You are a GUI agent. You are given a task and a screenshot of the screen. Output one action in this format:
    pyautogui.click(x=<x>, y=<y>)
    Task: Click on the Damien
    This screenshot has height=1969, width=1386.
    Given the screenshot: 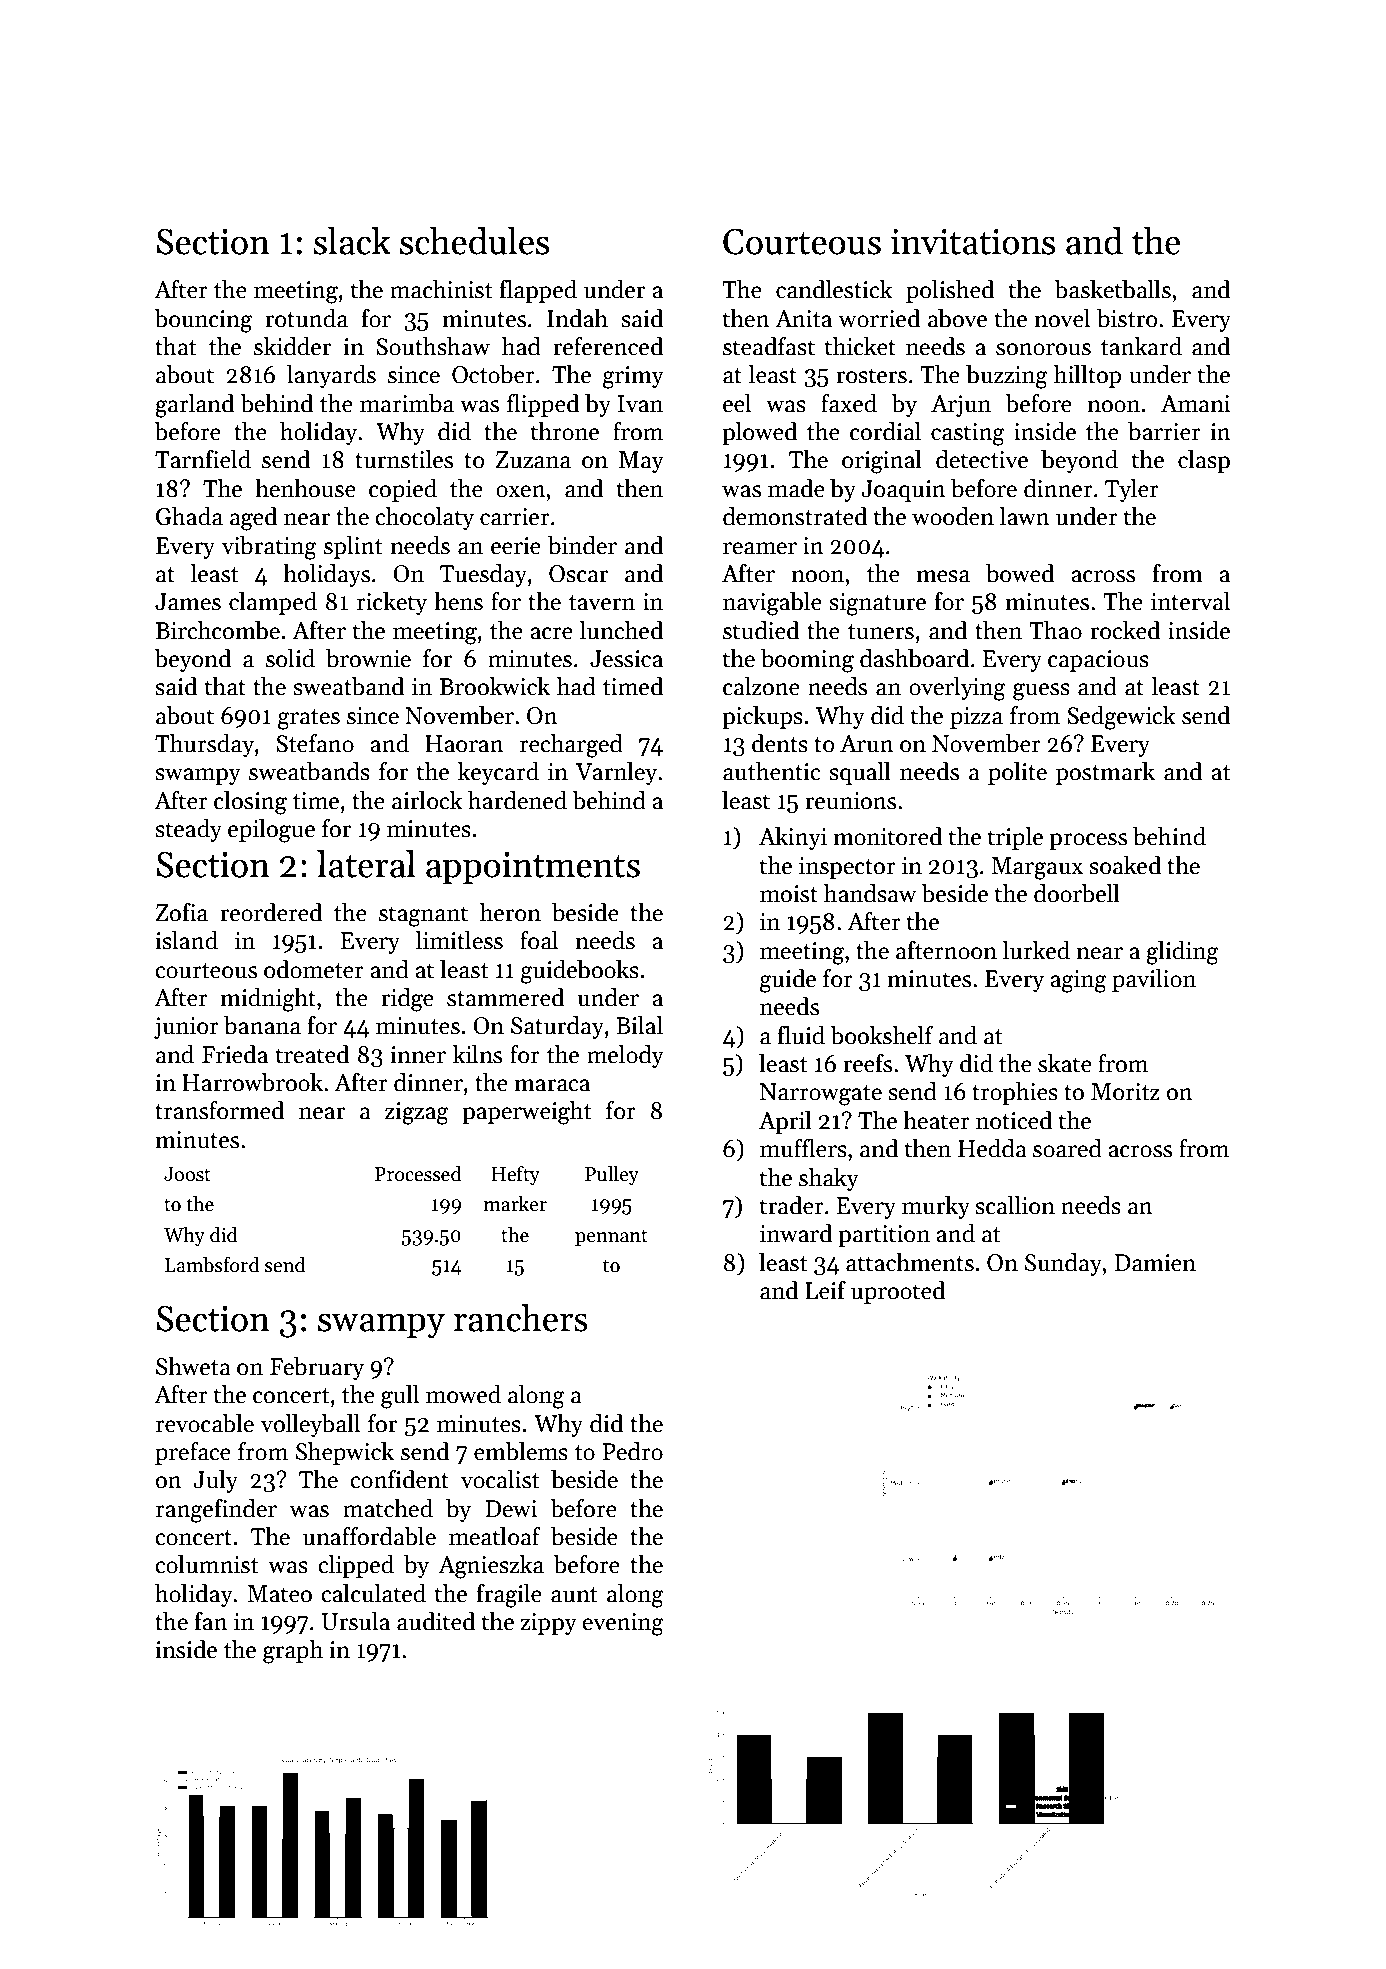 What is the action you would take?
    pyautogui.click(x=1155, y=1263)
